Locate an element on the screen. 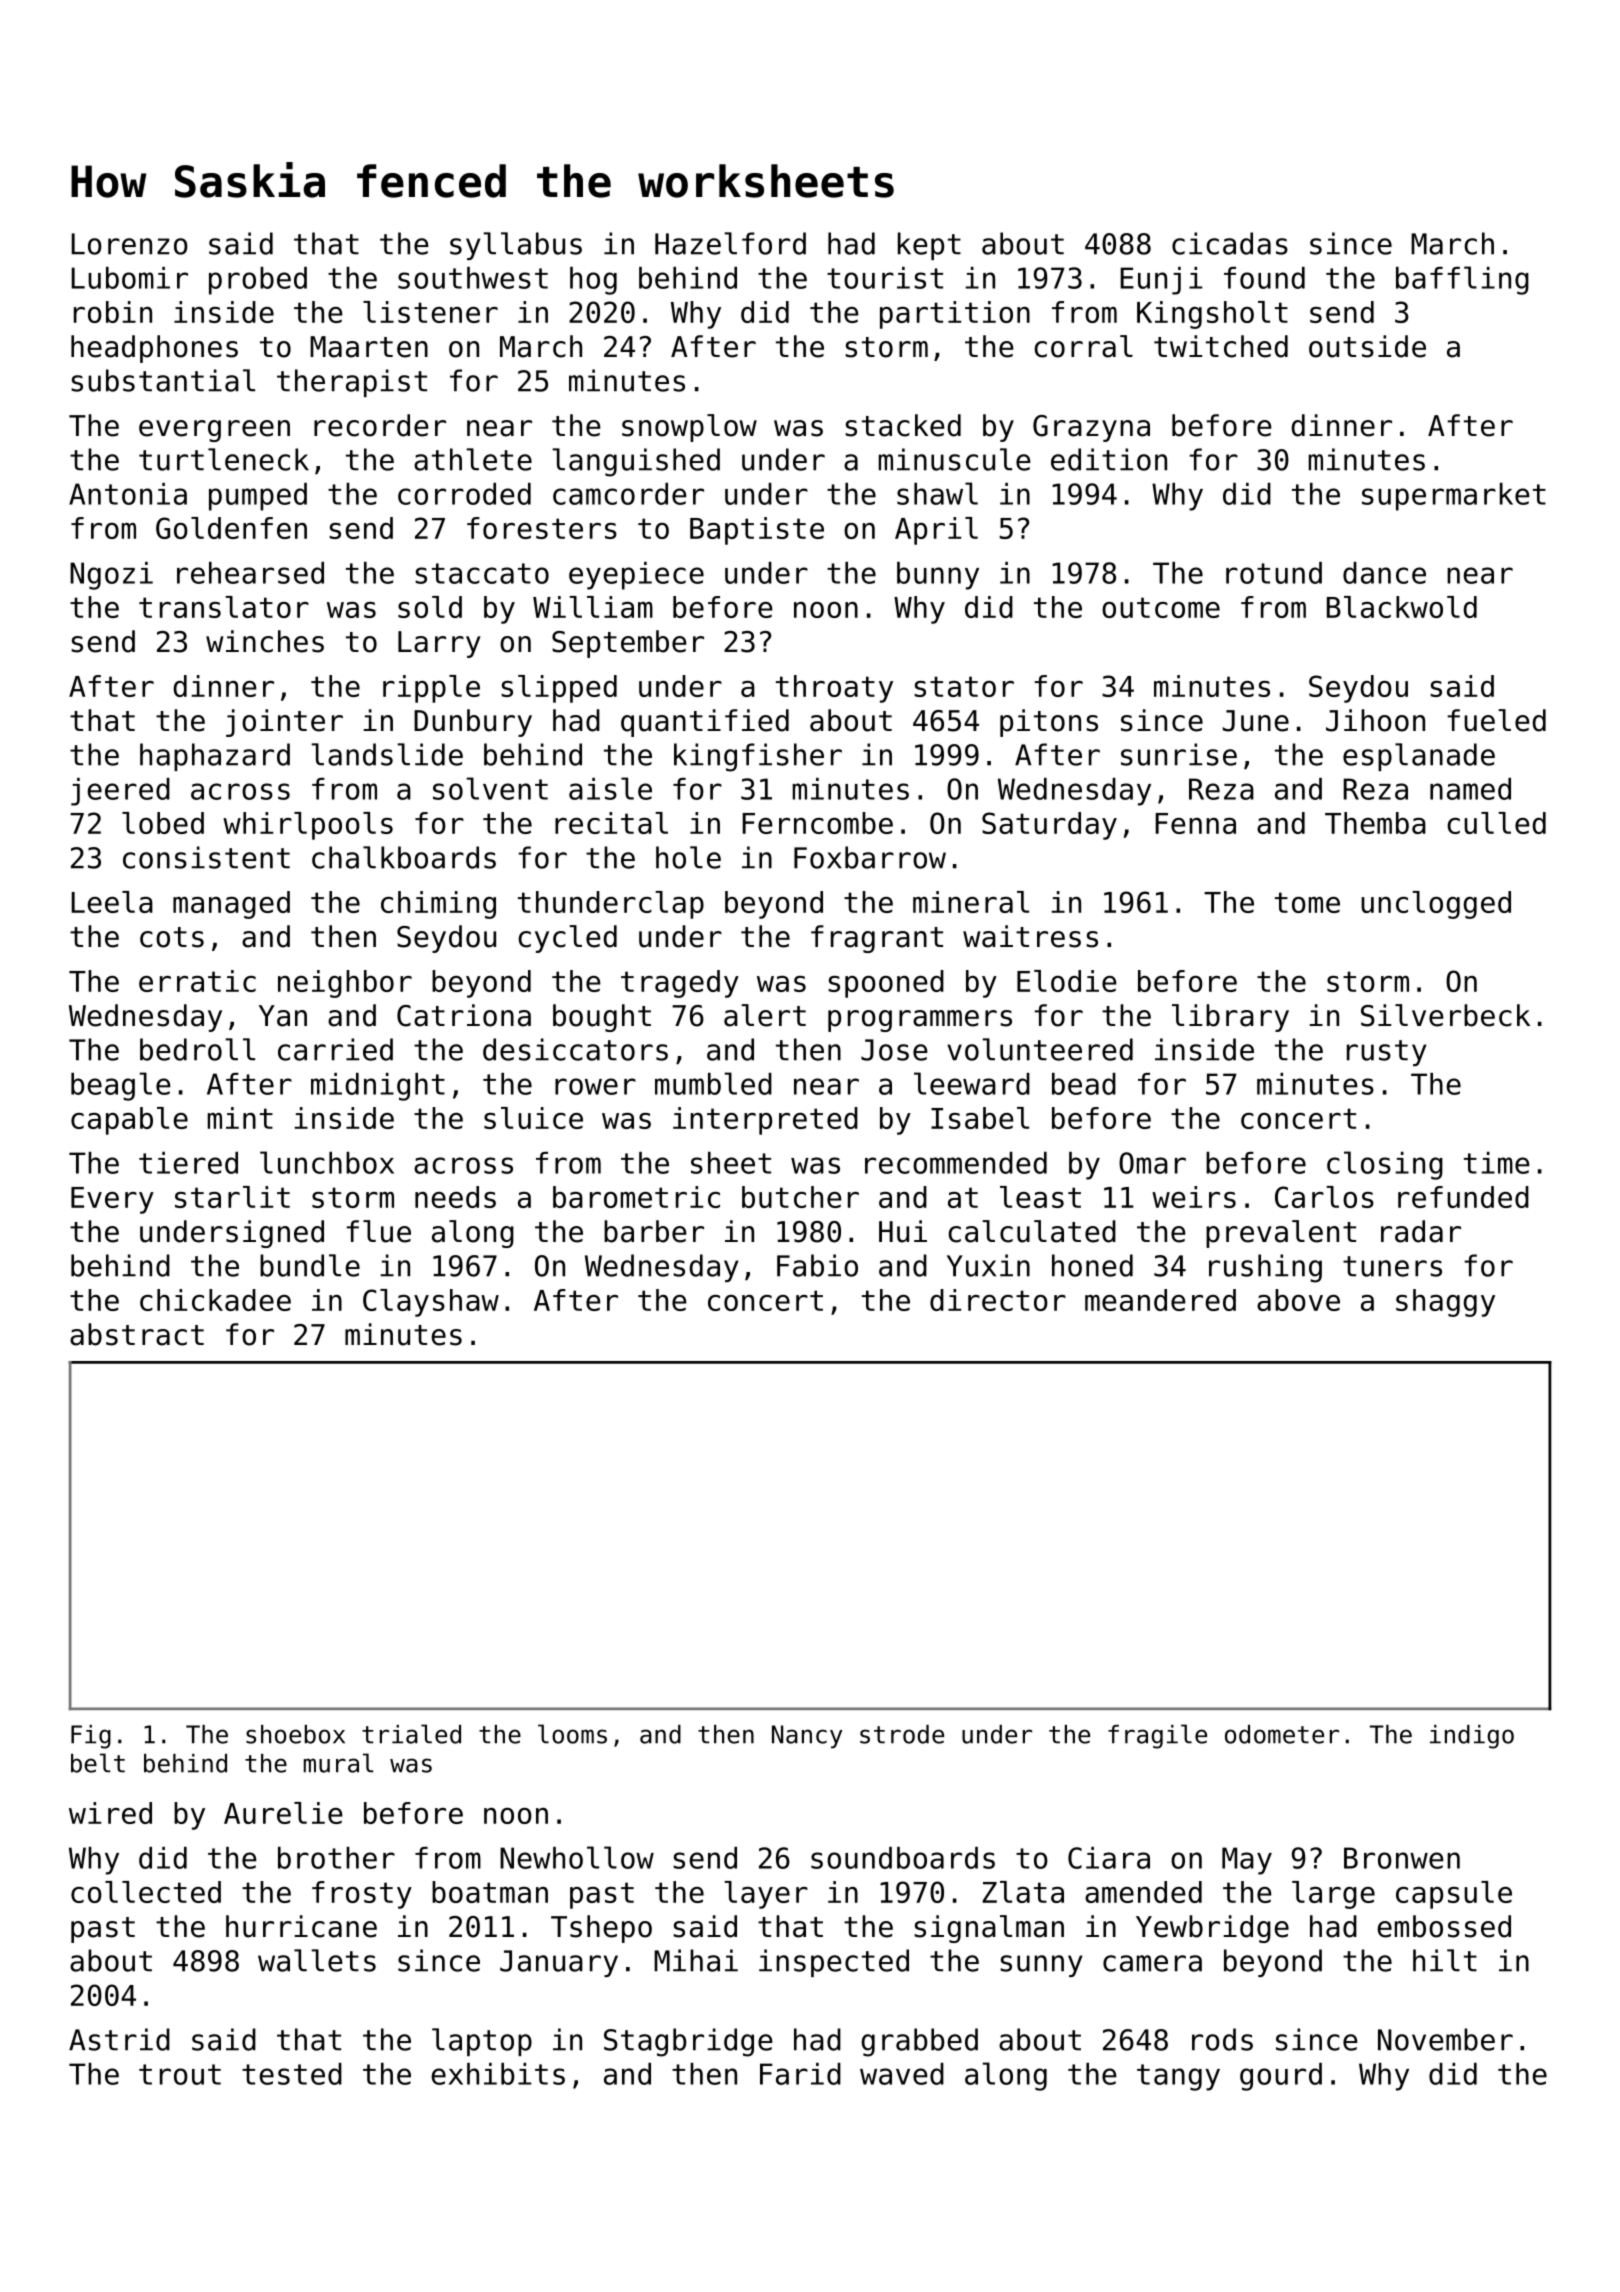 The image size is (1620, 2292). Ferncombe is located at coordinates (817, 823).
